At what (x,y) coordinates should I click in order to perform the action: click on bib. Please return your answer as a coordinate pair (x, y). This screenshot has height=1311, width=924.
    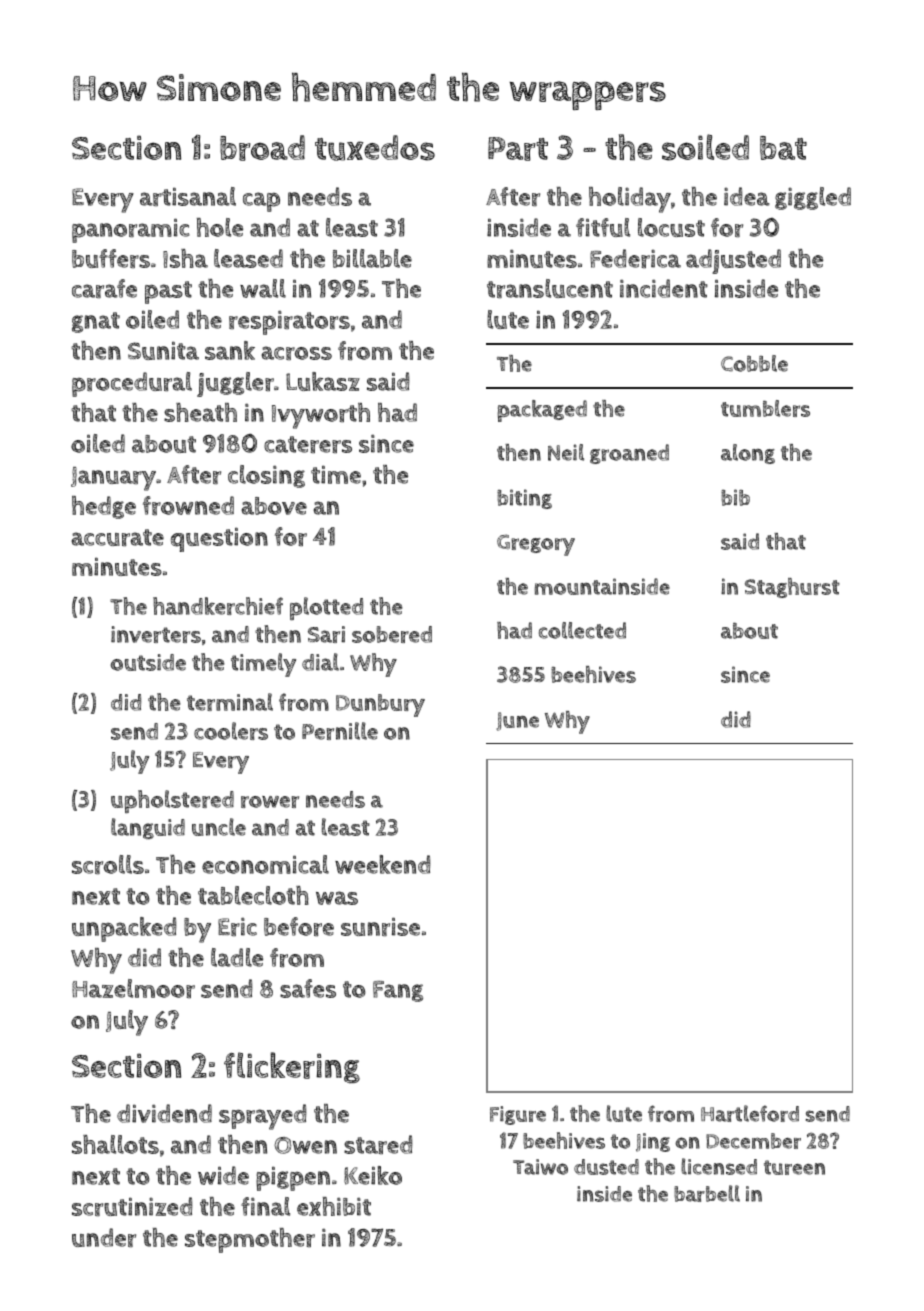
    Looking at the image, I should click on (735, 497).
